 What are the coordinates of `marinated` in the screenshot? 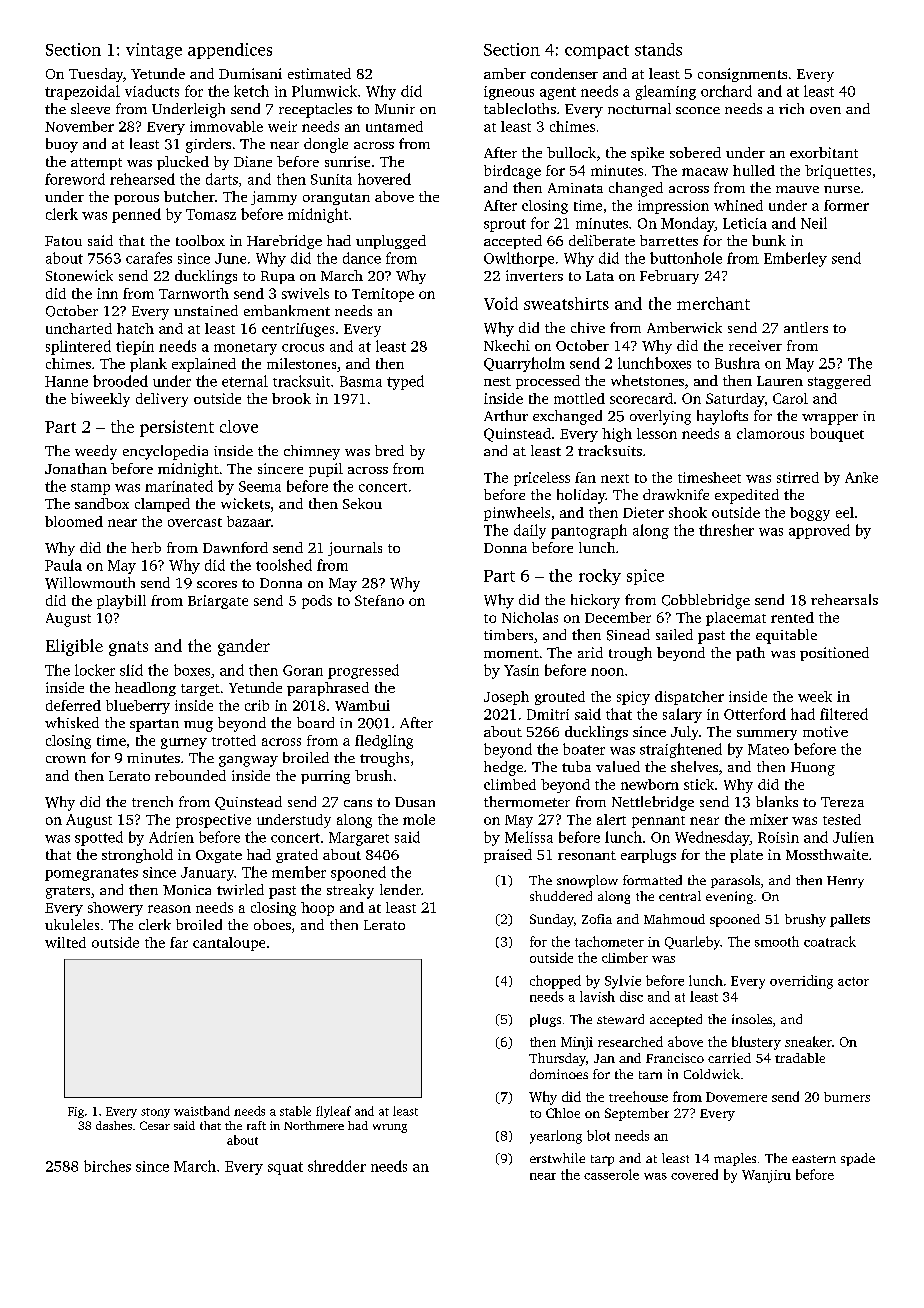 It's located at (179, 486).
